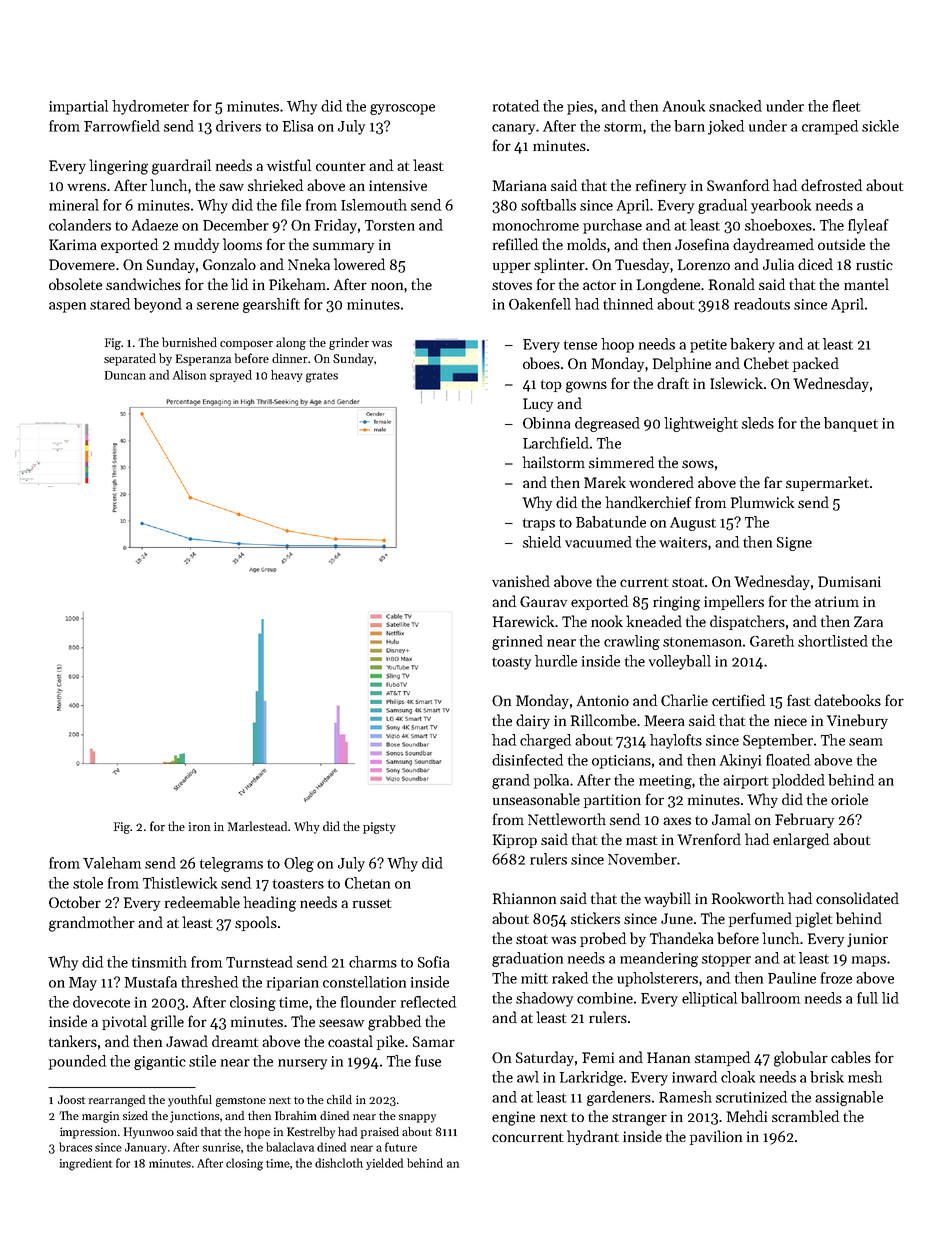  Describe the element at coordinates (379, 828) in the screenshot. I see `pigsty` at that location.
